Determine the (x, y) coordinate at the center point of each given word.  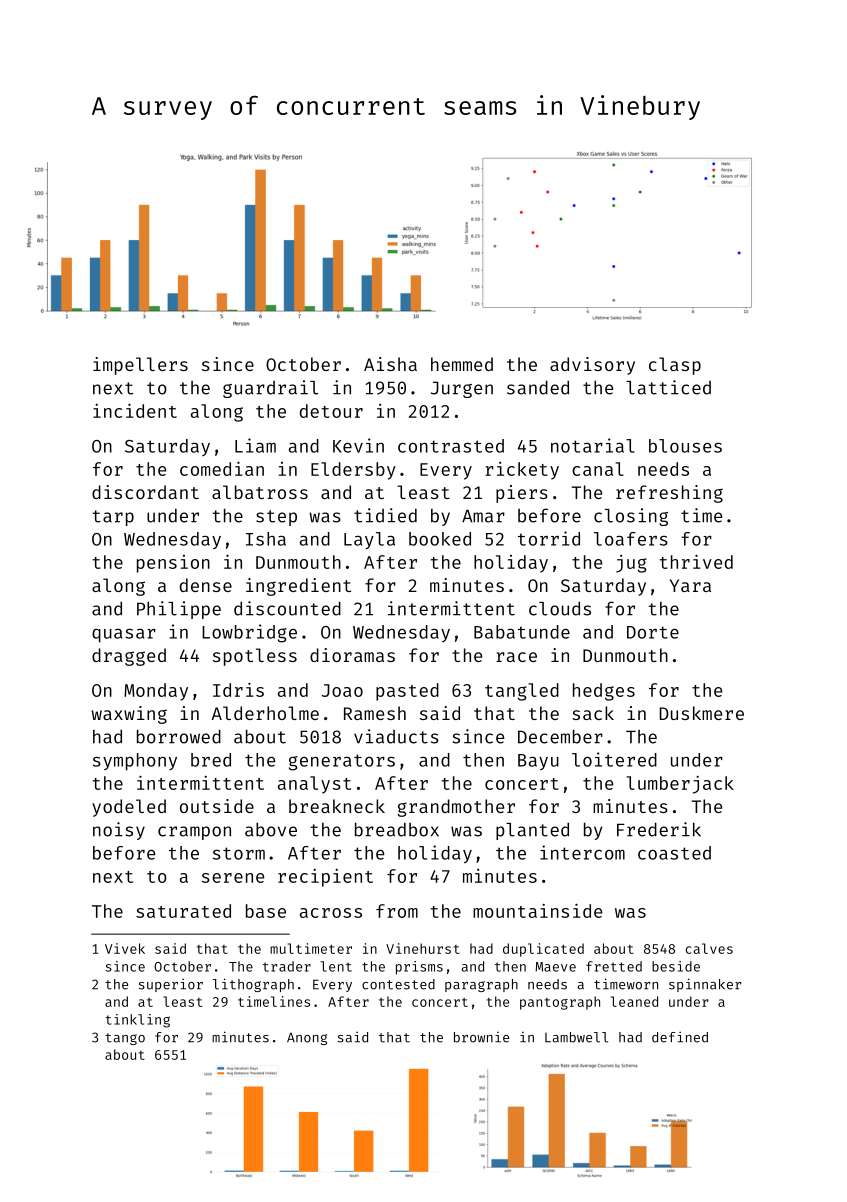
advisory (592, 366)
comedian (222, 468)
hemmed (462, 364)
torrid (549, 538)
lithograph (253, 985)
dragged (129, 657)
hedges (604, 692)
